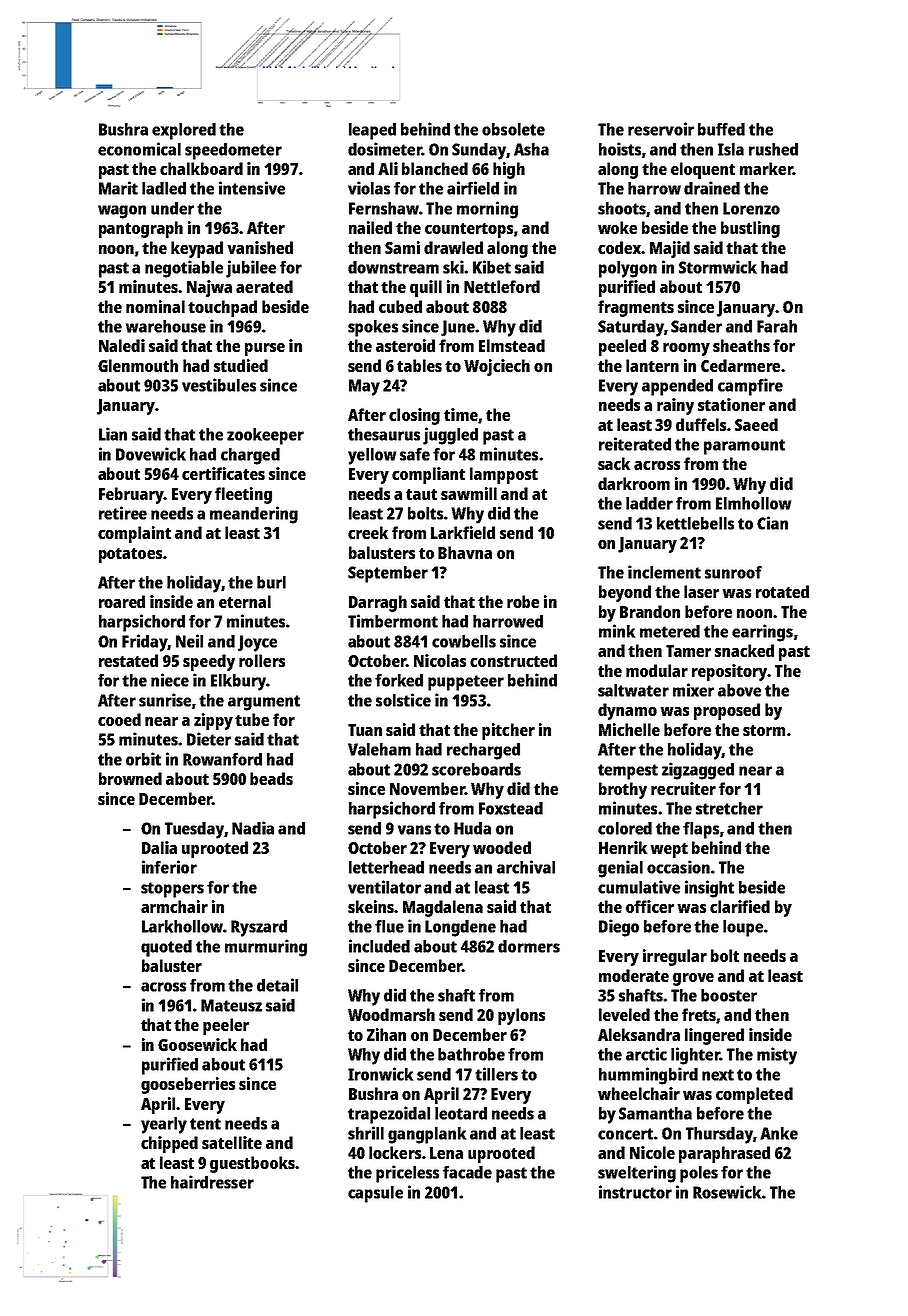  I want to click on buffed, so click(721, 129).
